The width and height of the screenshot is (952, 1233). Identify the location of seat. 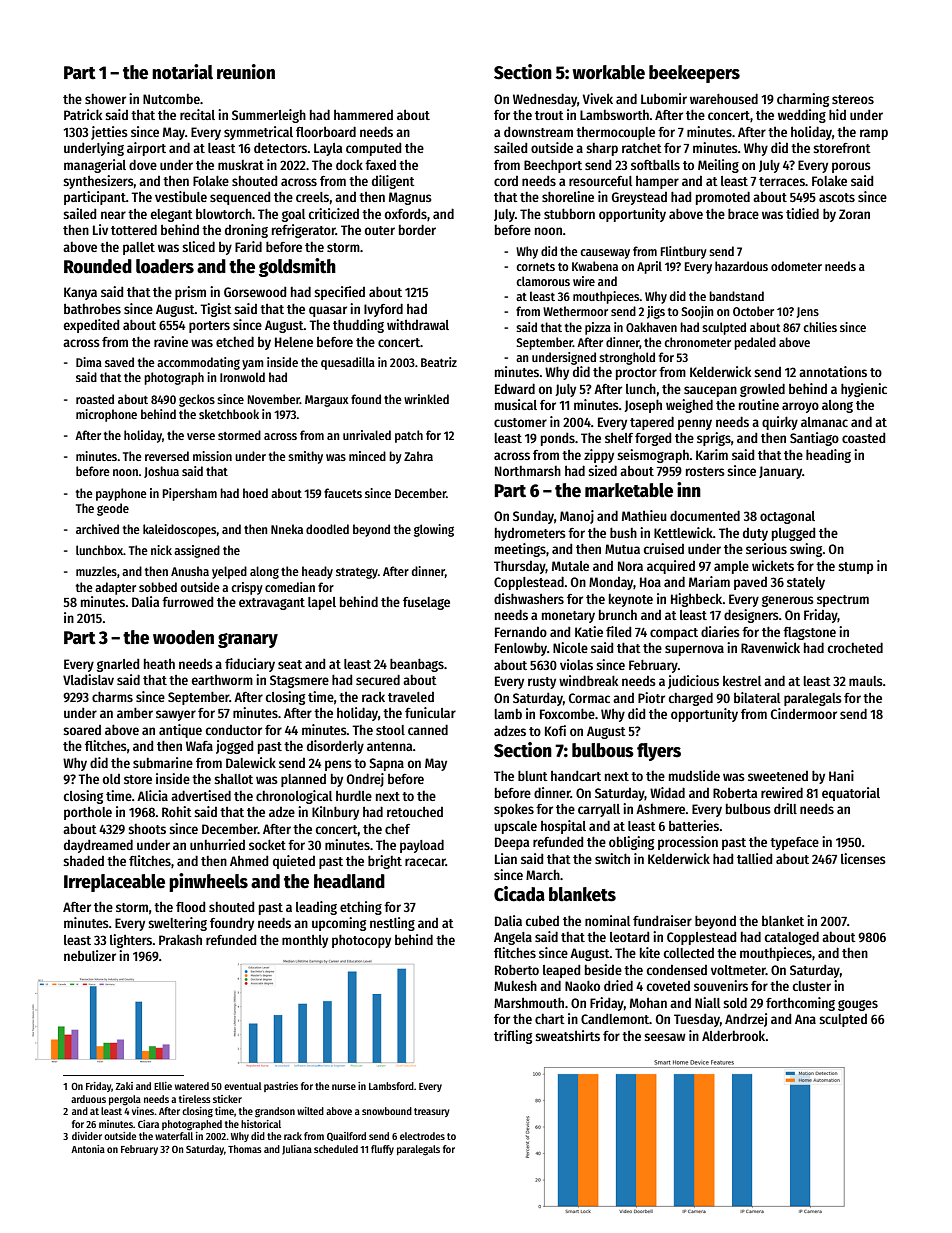
(290, 664).
